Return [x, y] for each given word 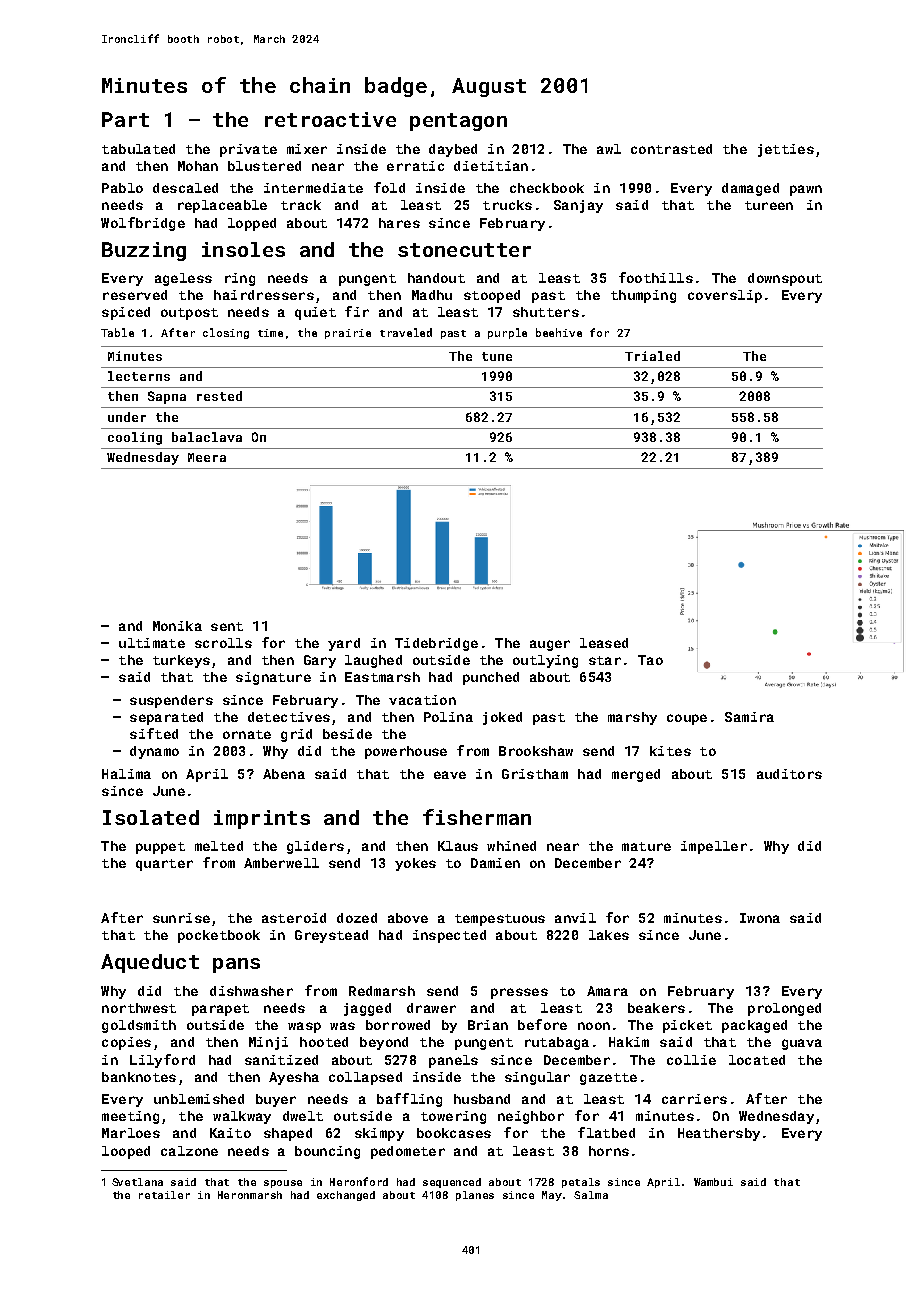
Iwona [760, 918]
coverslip [725, 296]
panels [453, 1061]
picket [687, 1026]
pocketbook [219, 936]
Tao [650, 660]
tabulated [138, 149]
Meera [207, 457]
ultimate [152, 643]
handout [436, 278]
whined [511, 846]
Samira [749, 717]
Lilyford [162, 1061]
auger [550, 645]
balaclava [207, 437]
